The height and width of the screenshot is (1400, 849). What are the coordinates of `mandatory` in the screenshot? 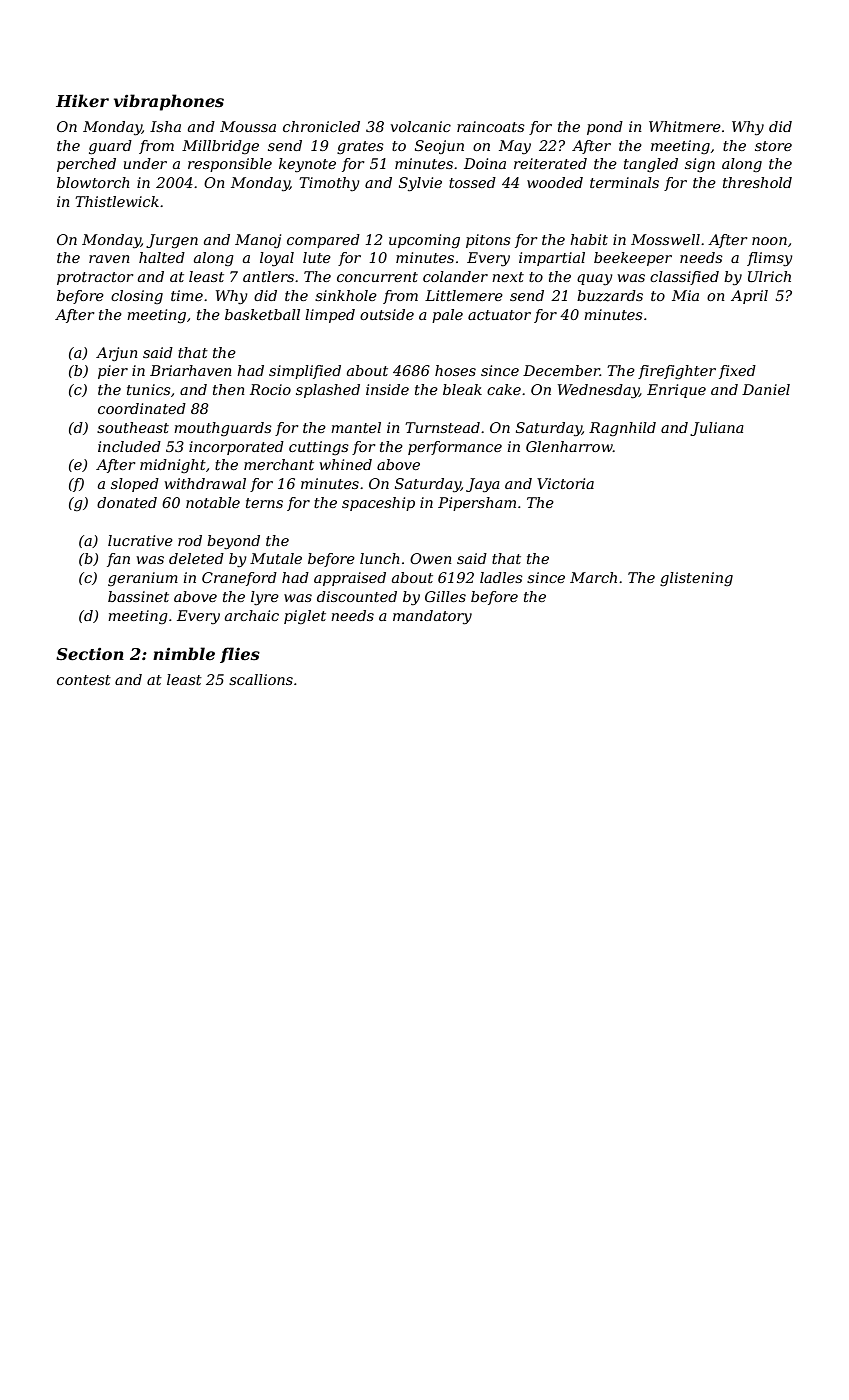 It's located at (432, 617).
